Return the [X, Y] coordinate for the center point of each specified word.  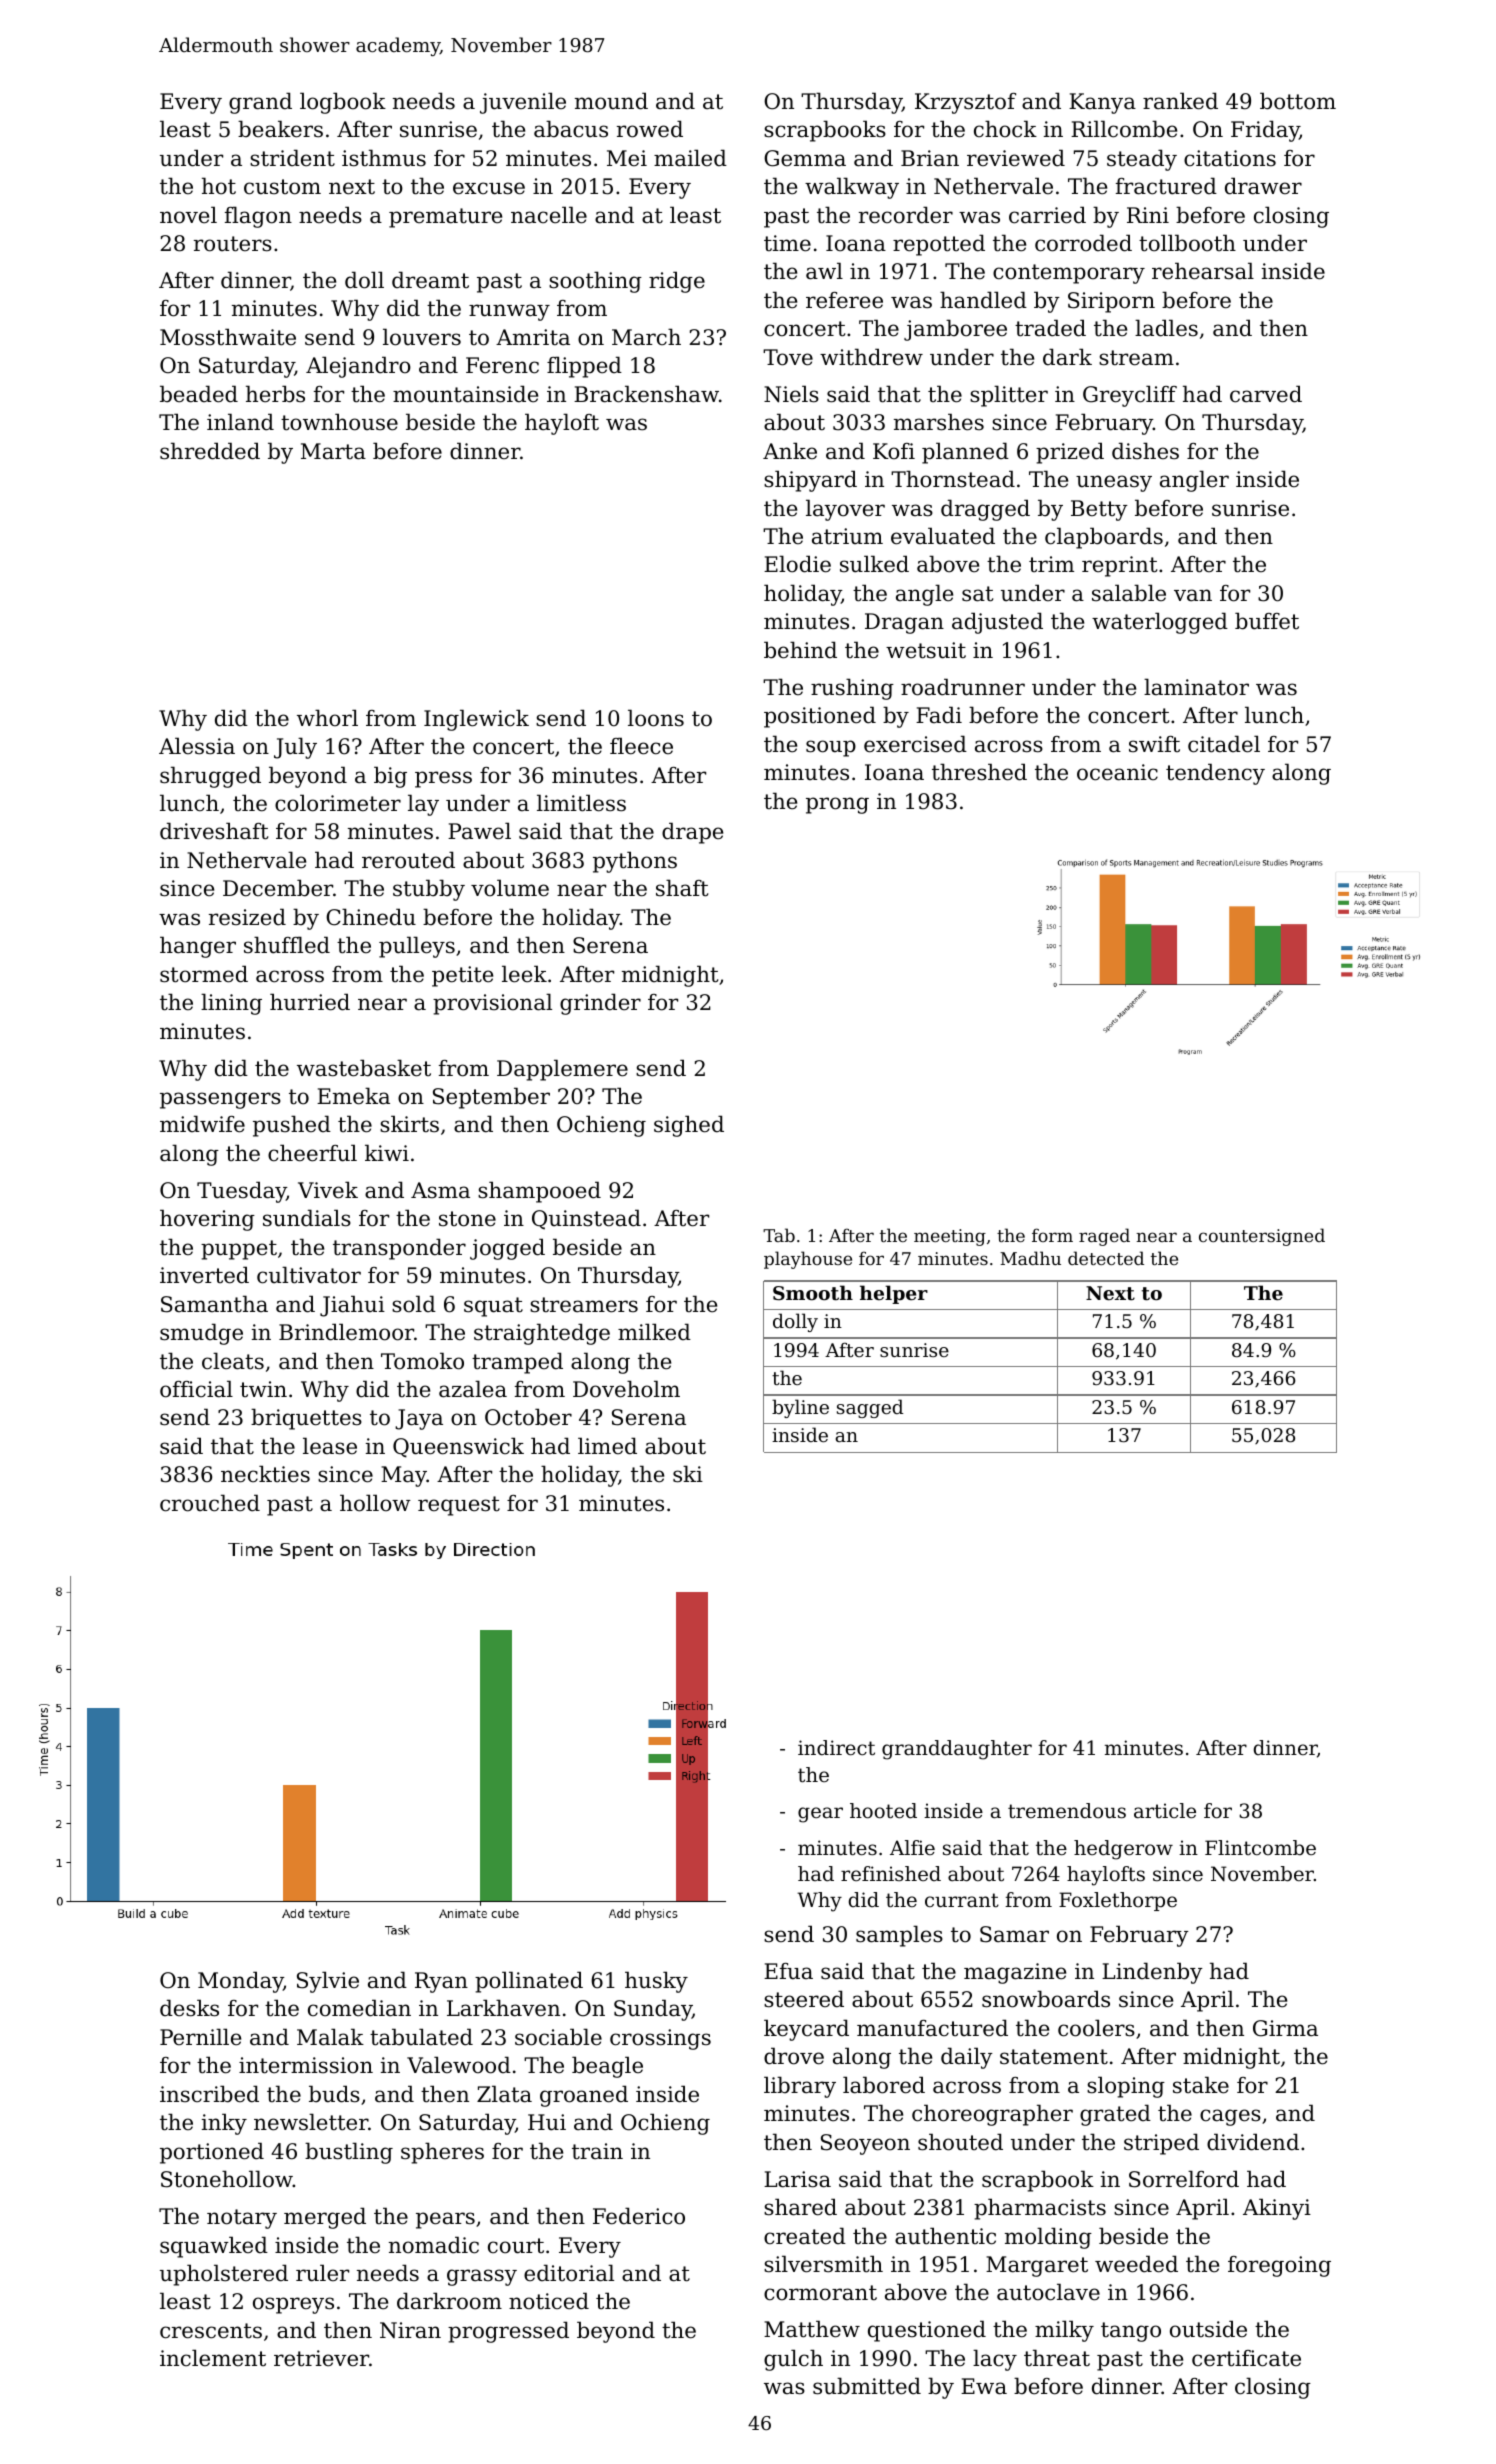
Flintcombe [1260, 1847]
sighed [689, 1126]
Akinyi [1277, 2209]
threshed [979, 772]
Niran [410, 2330]
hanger [198, 947]
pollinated [529, 1982]
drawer [1263, 186]
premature [445, 218]
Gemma [805, 158]
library [800, 2087]
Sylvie [328, 1982]
